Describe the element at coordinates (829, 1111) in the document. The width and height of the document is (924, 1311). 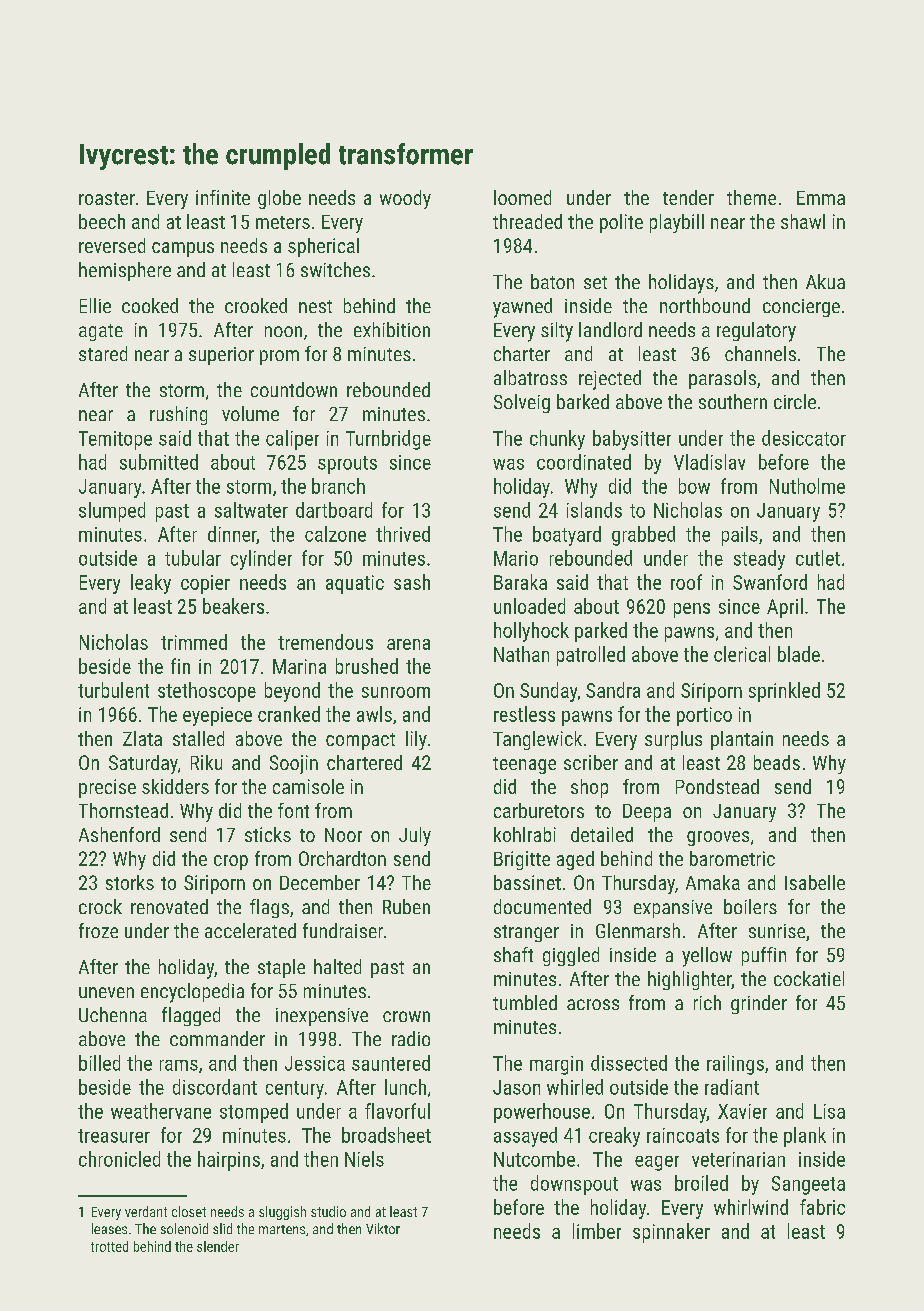
I see `Lisa` at that location.
